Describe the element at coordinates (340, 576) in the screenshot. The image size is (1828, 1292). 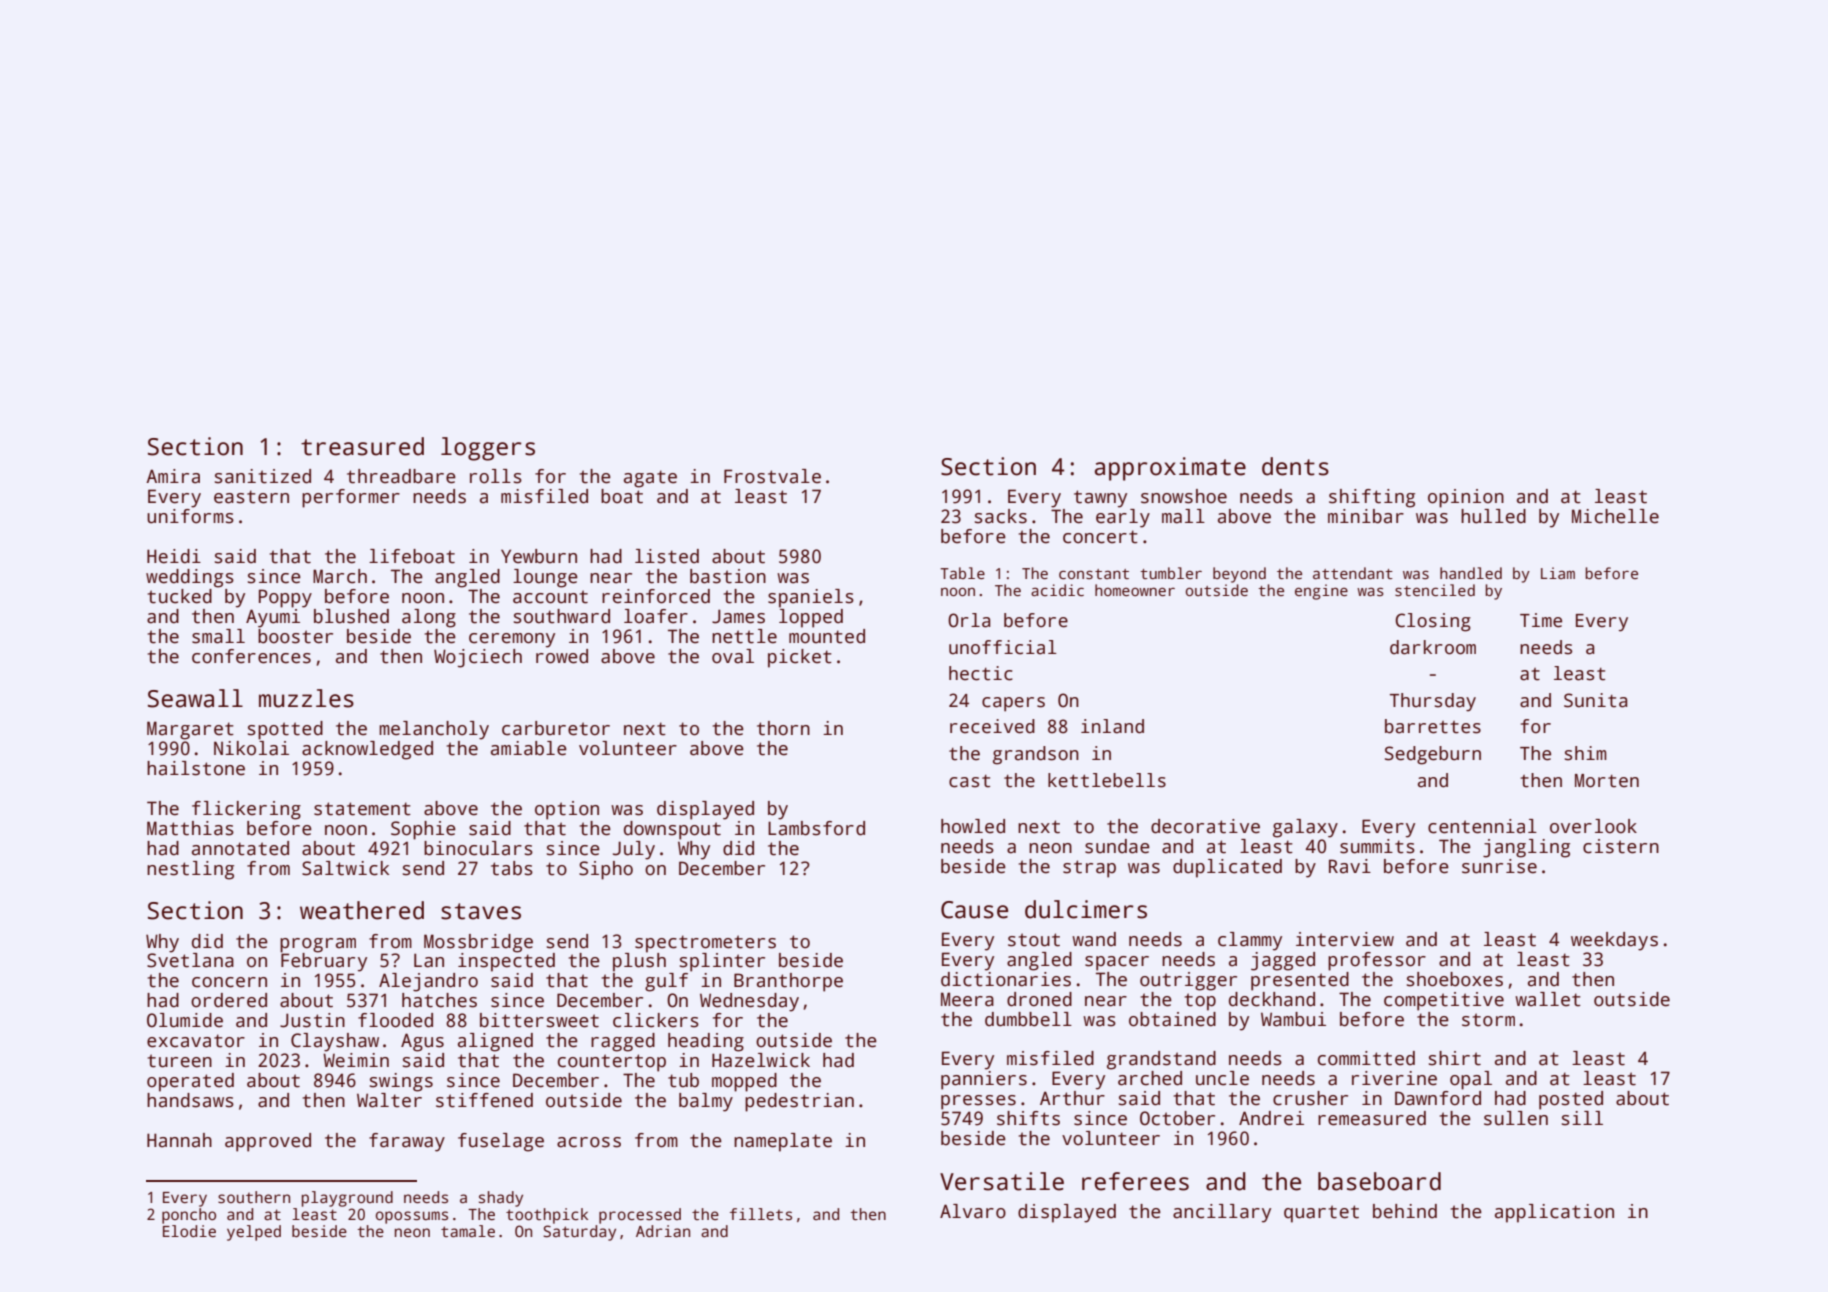
I see `March` at that location.
